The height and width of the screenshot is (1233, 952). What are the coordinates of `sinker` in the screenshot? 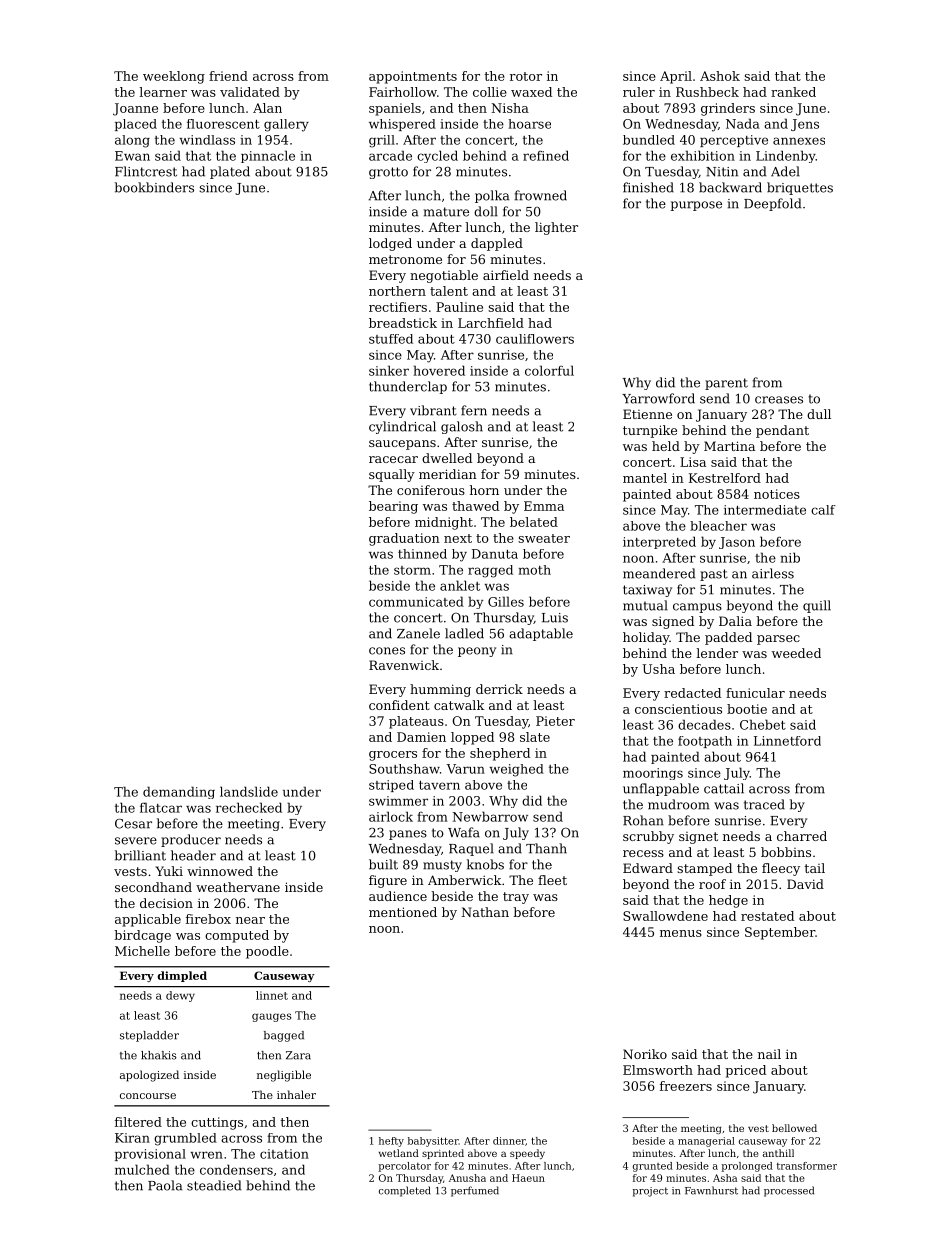 It's located at (389, 370).
